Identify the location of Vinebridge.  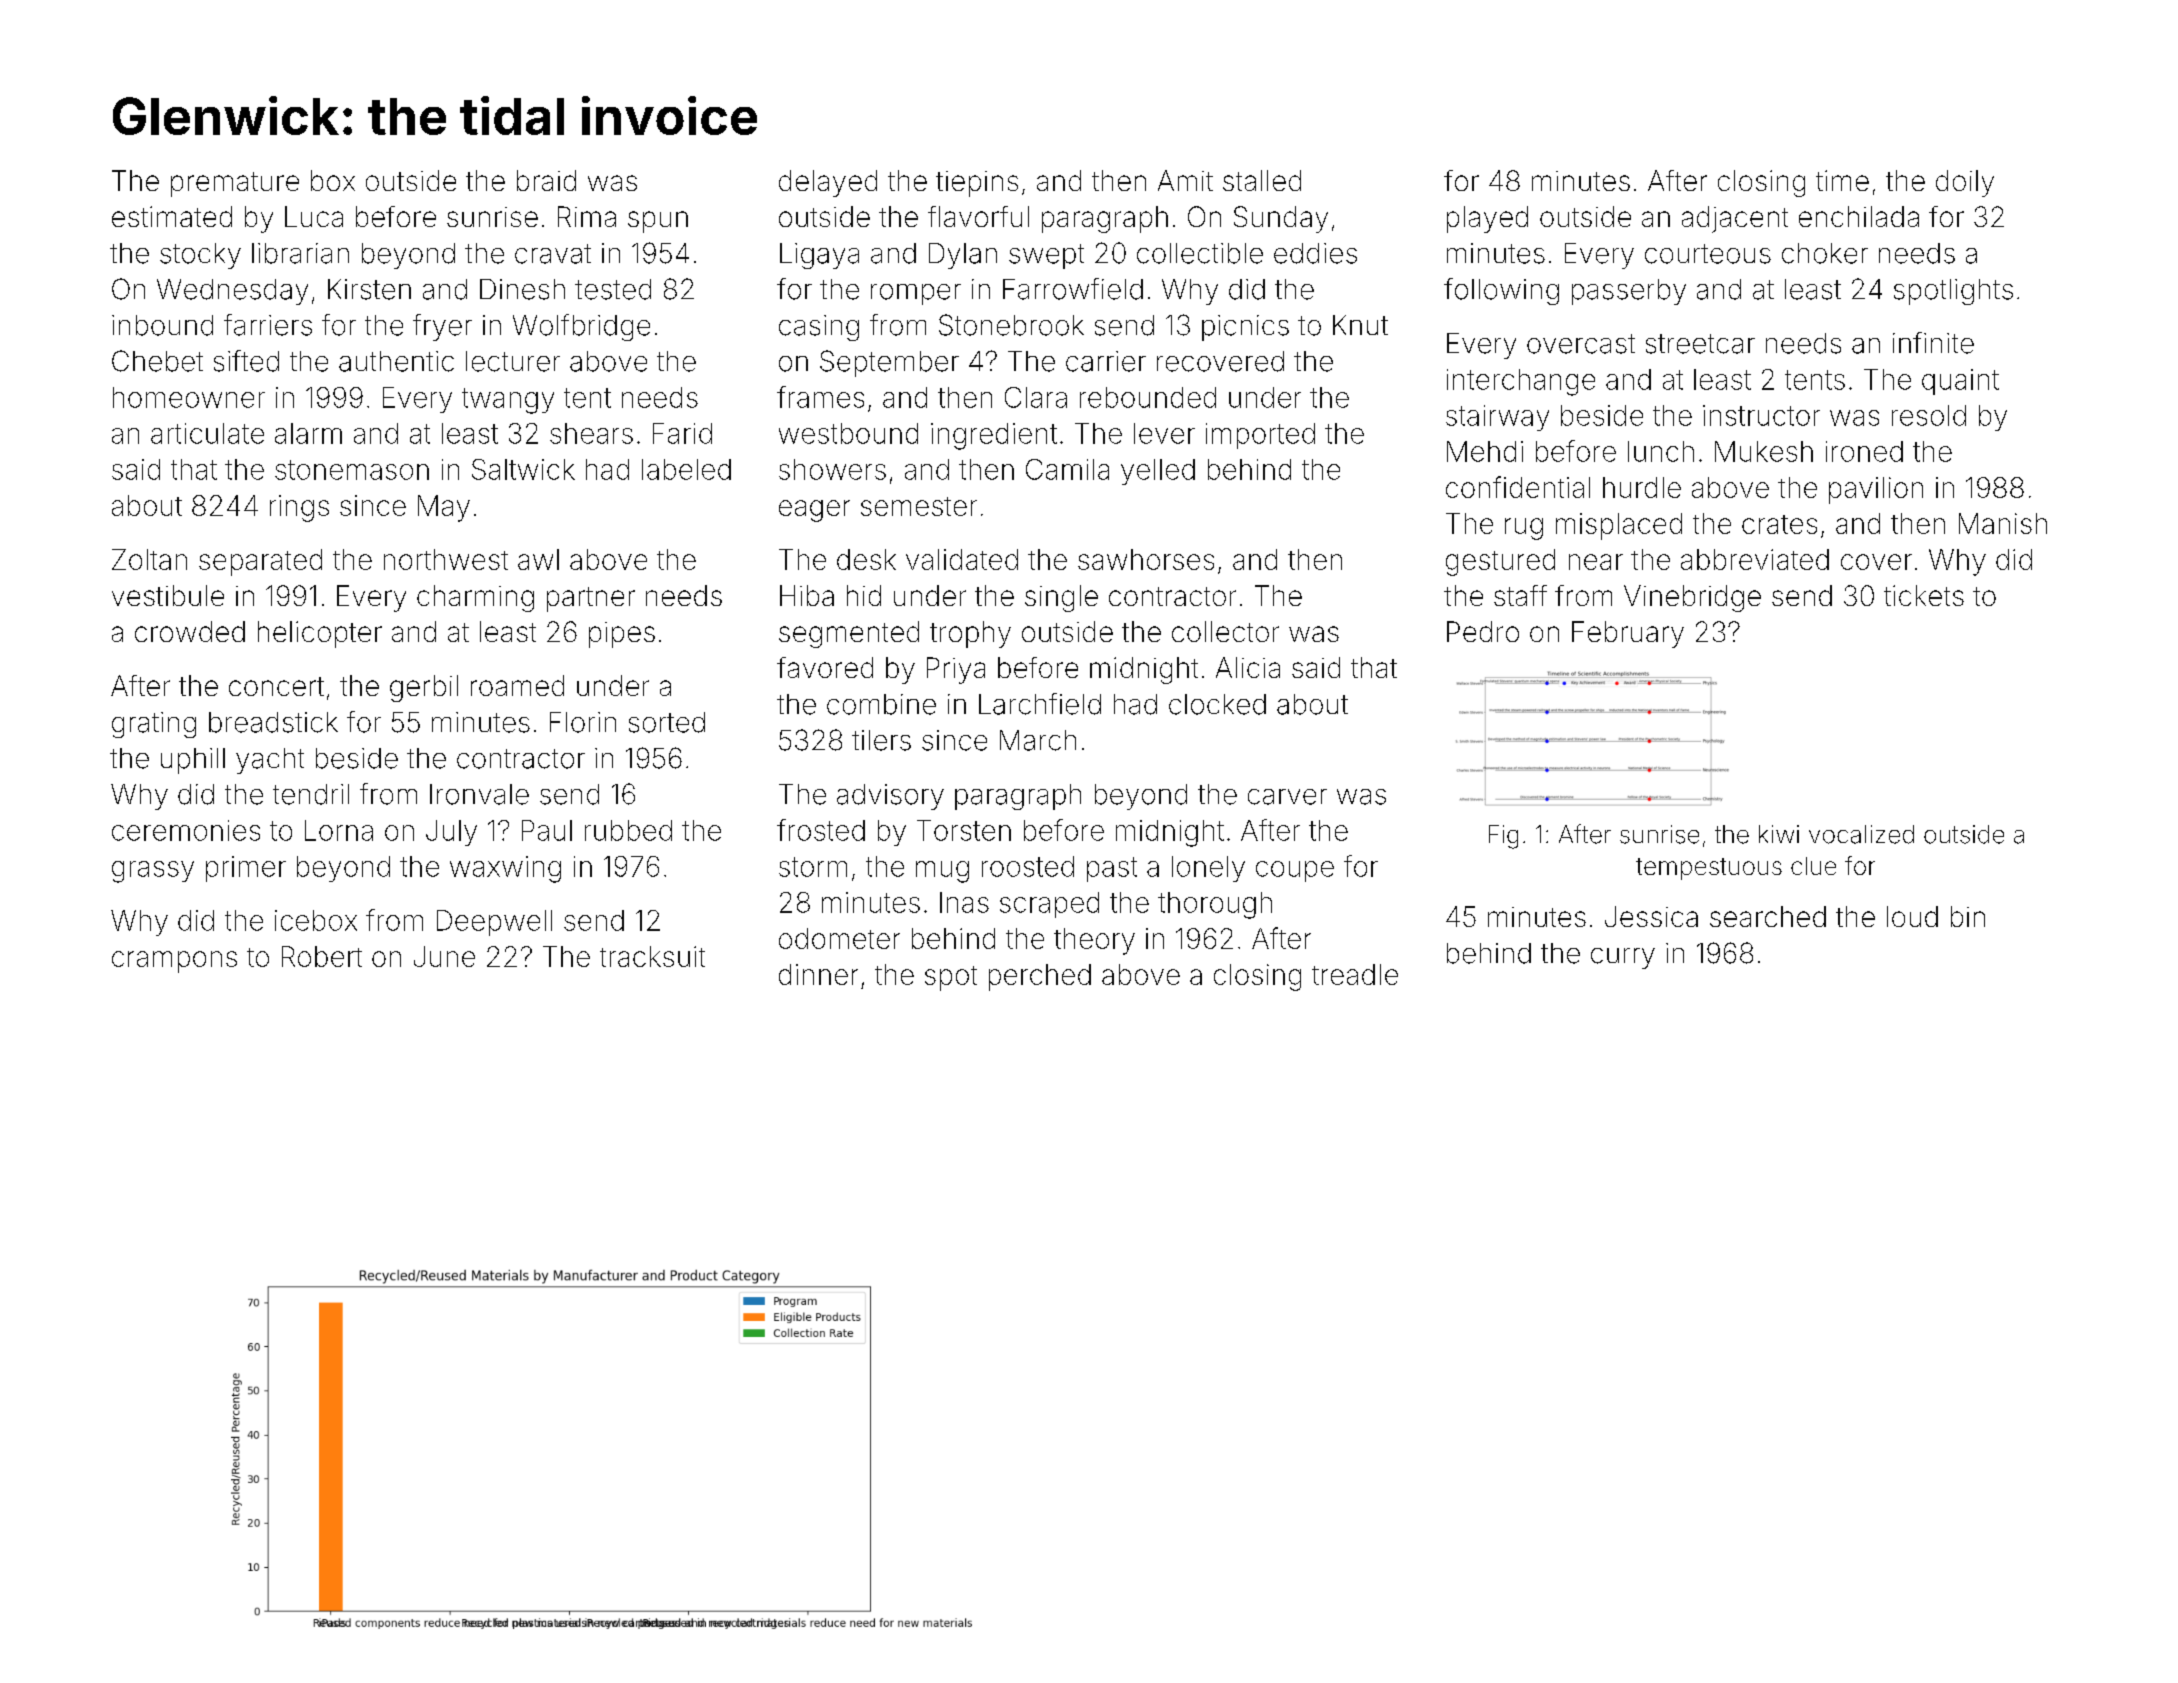
(1692, 598).
